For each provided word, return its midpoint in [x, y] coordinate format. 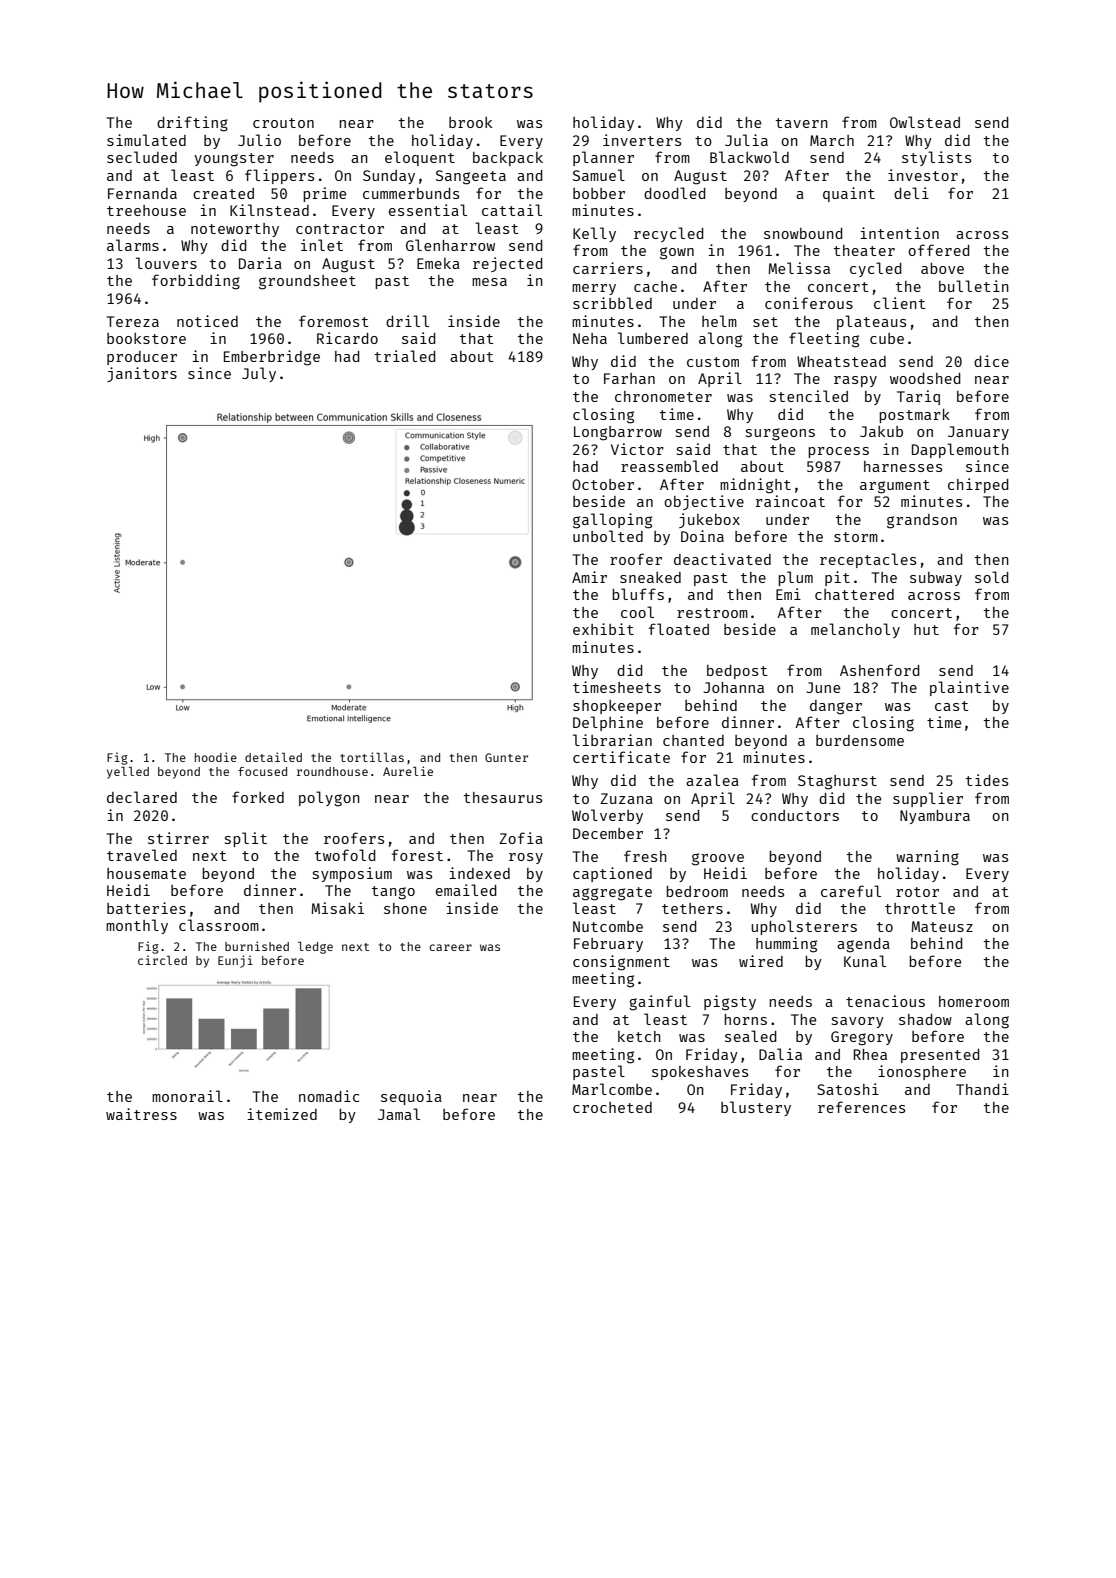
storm [856, 537]
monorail [187, 1096]
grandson [922, 521]
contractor [340, 229]
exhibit [603, 629]
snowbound [803, 233]
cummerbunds [411, 193]
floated [679, 629]
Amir [589, 577]
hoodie [216, 757]
